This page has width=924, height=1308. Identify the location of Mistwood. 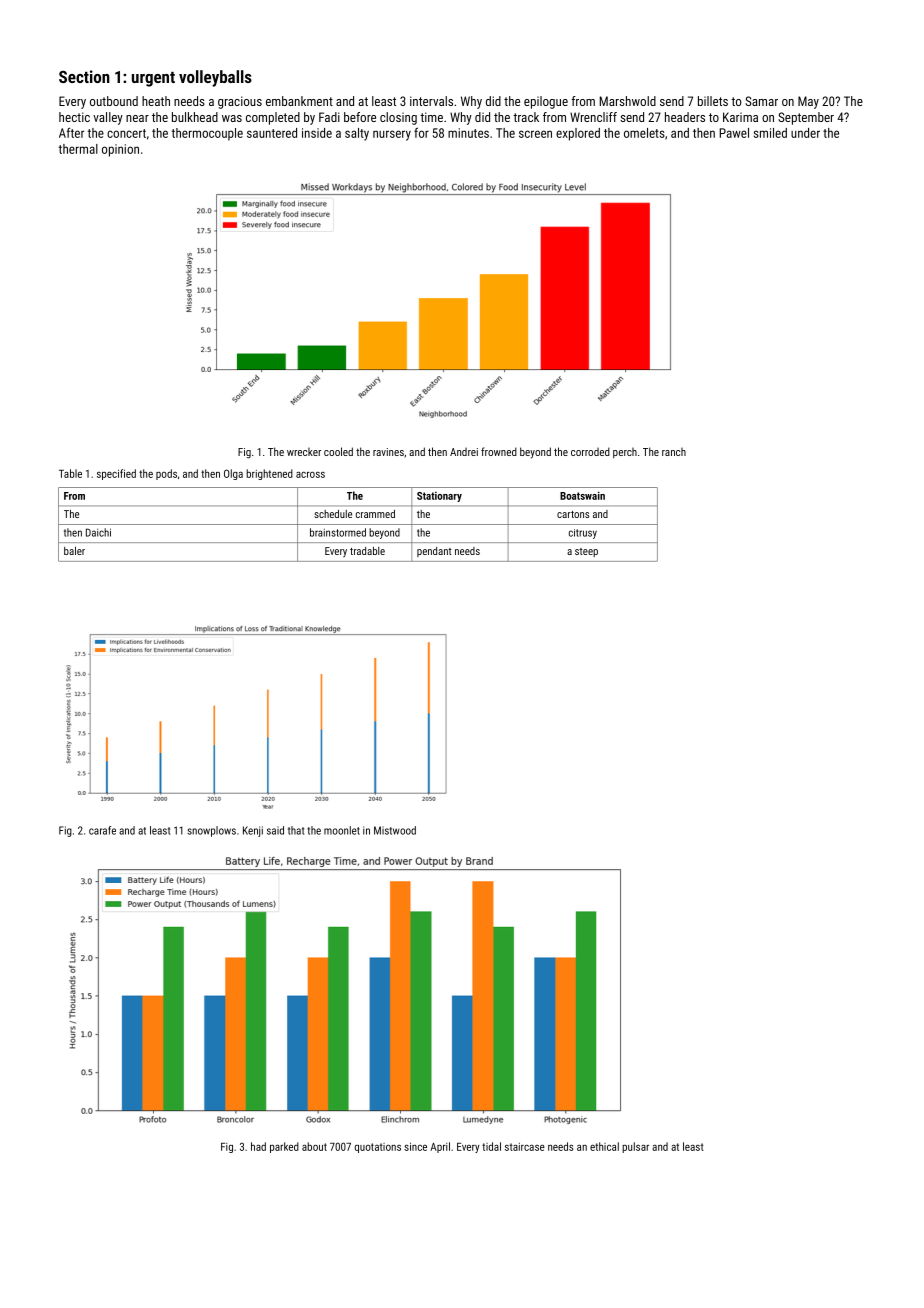
(395, 830).
